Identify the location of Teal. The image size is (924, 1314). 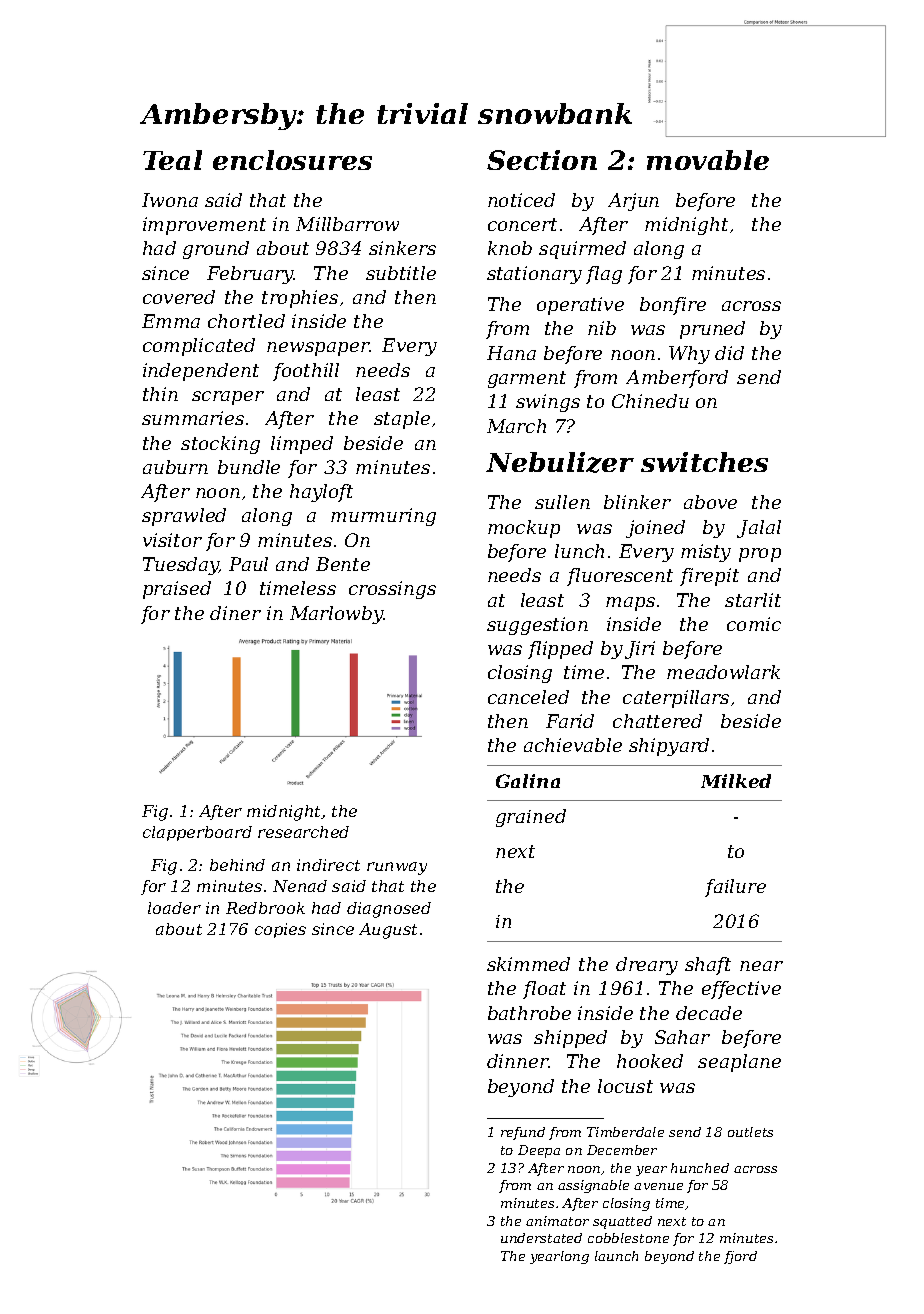
(172, 160).
